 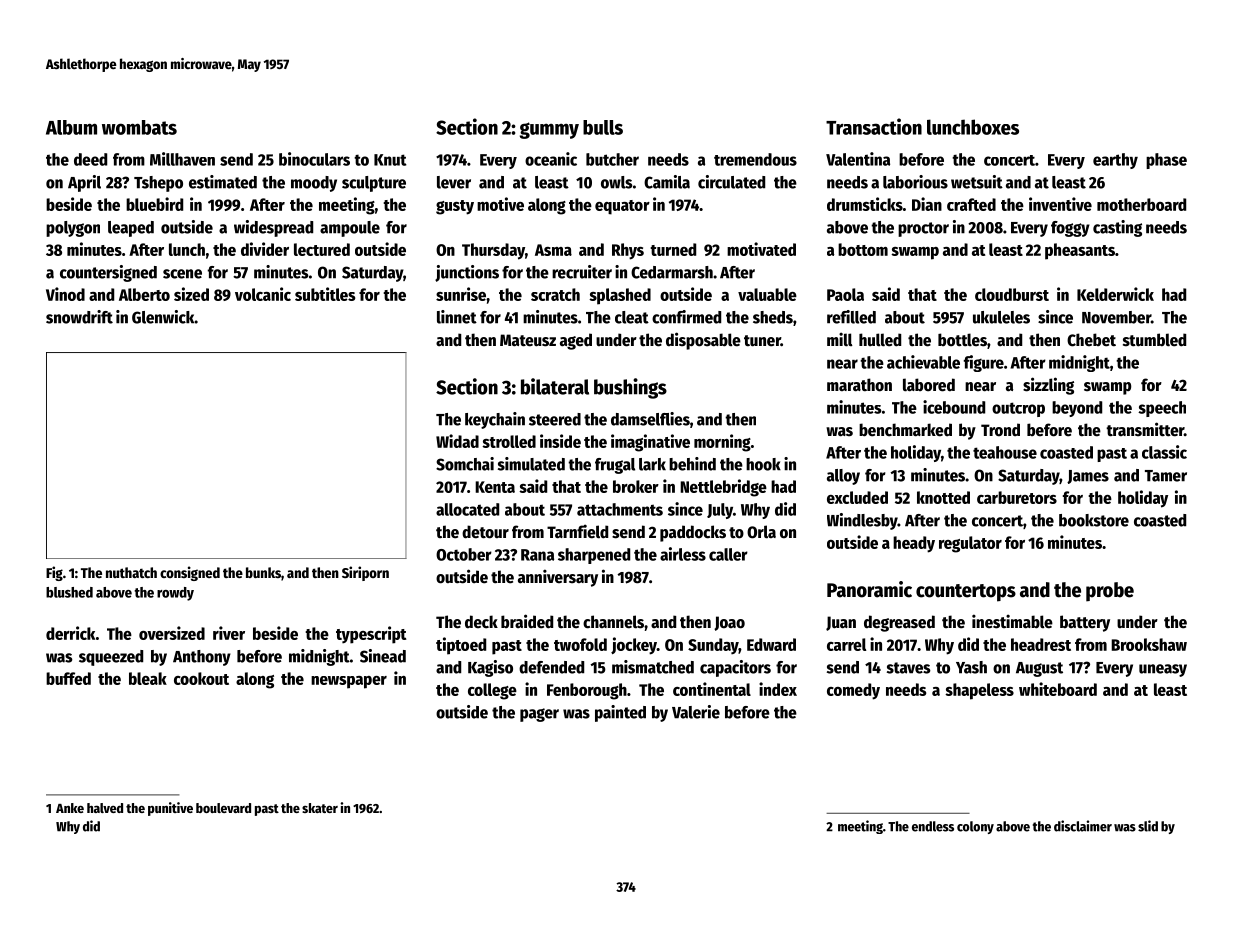 What do you see at coordinates (551, 667) in the page?
I see `defended` at bounding box center [551, 667].
